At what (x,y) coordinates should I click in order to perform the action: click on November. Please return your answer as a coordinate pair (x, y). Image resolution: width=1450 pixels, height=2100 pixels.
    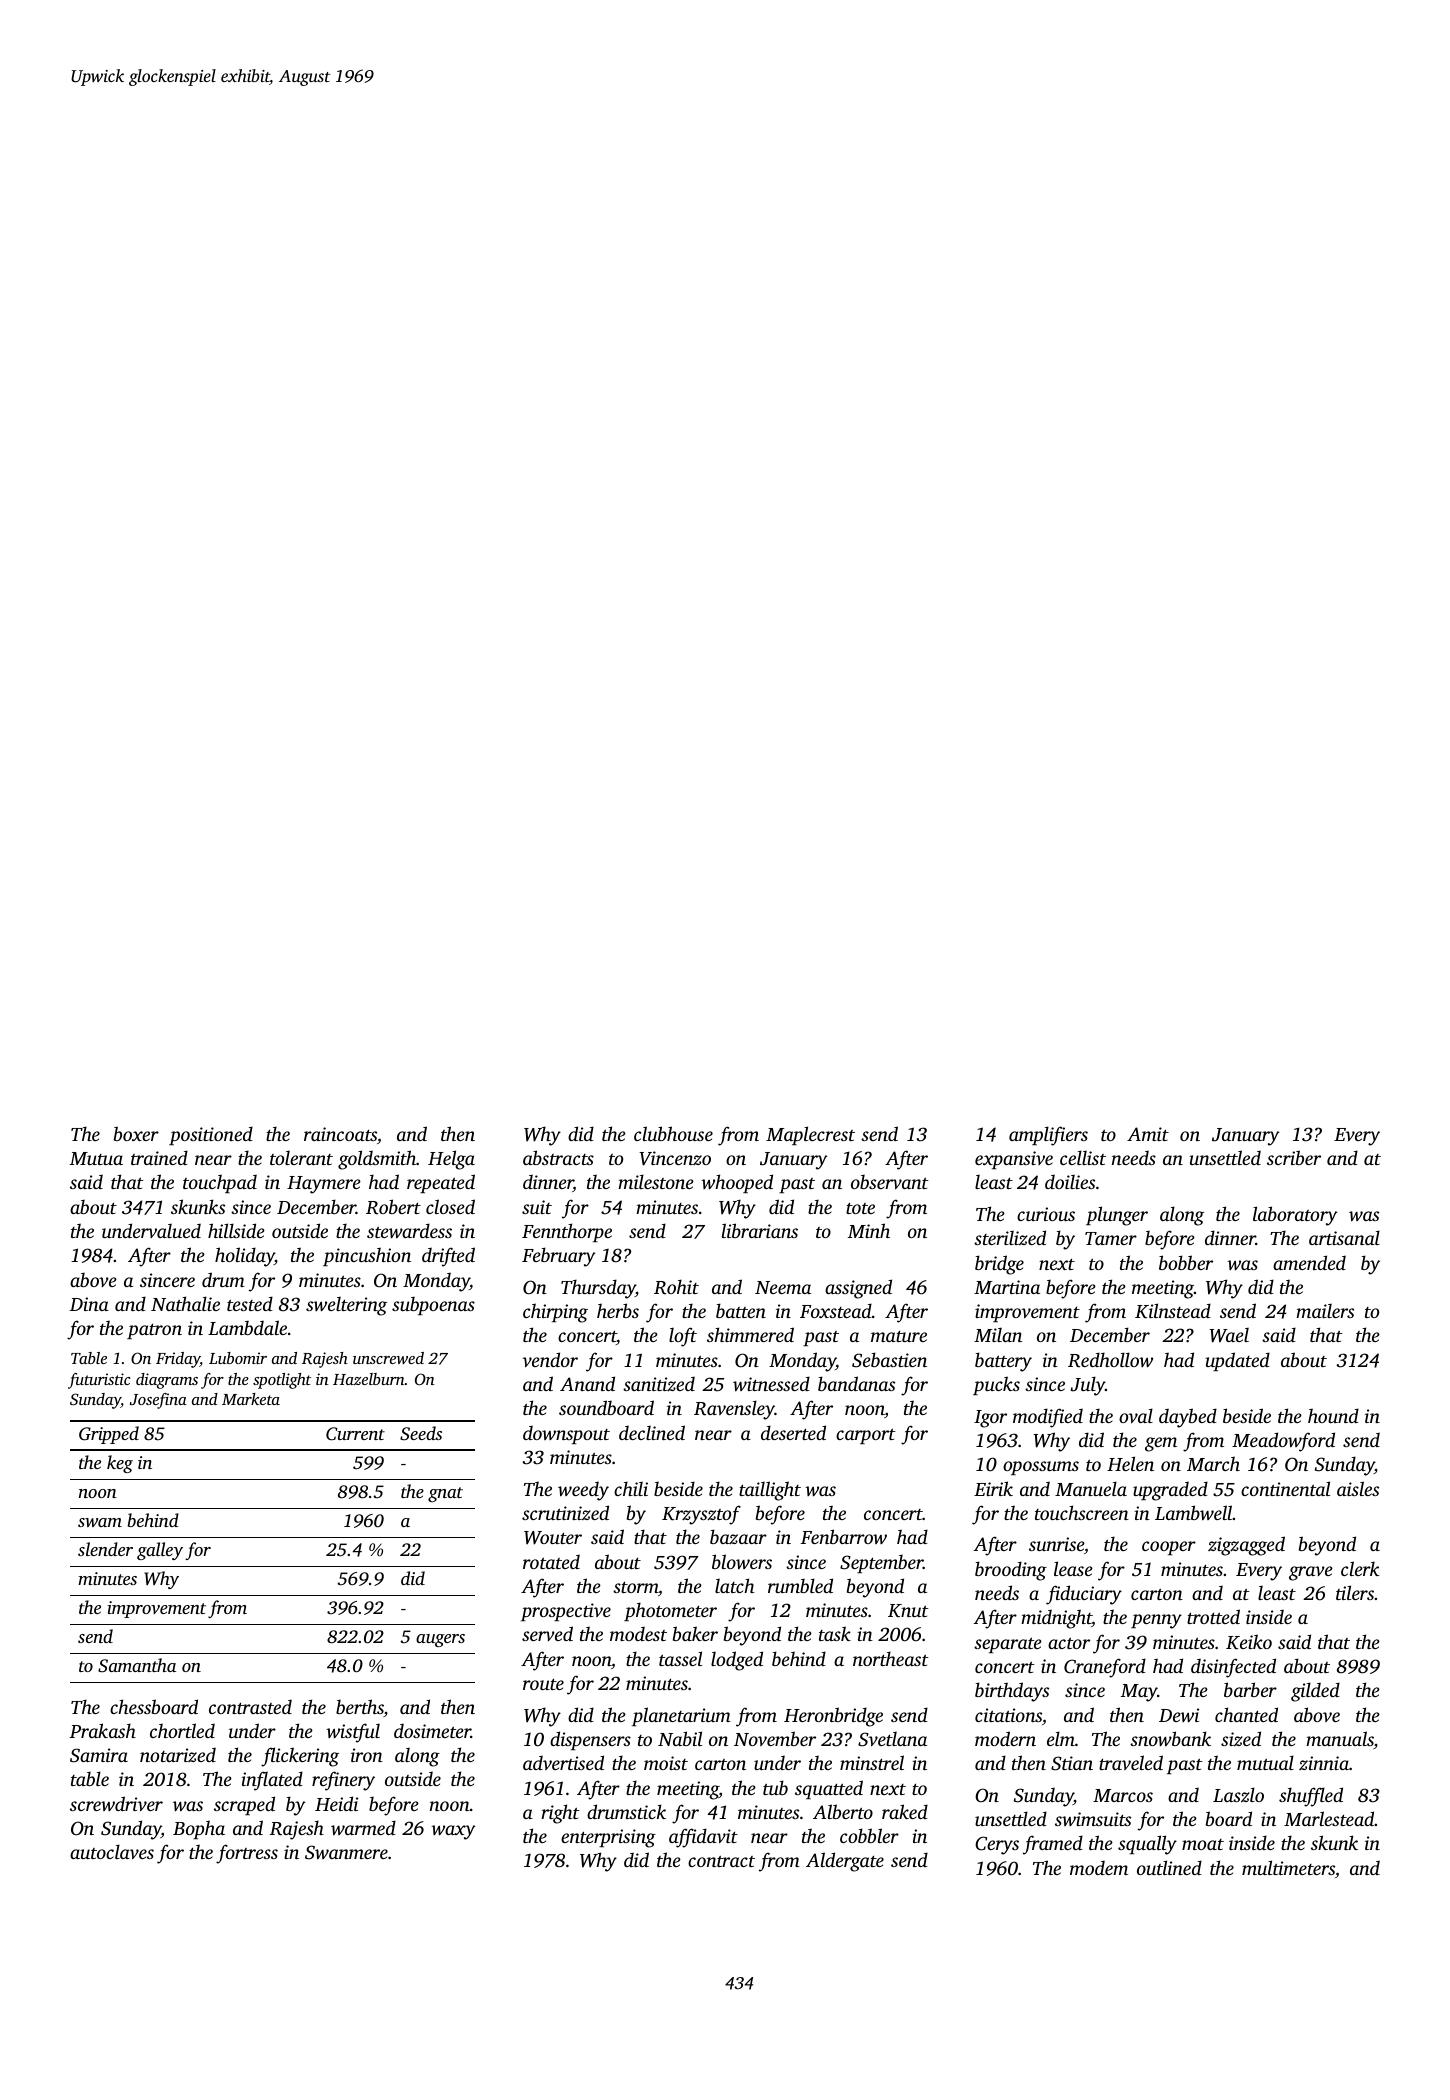
    Looking at the image, I should click on (775, 1738).
